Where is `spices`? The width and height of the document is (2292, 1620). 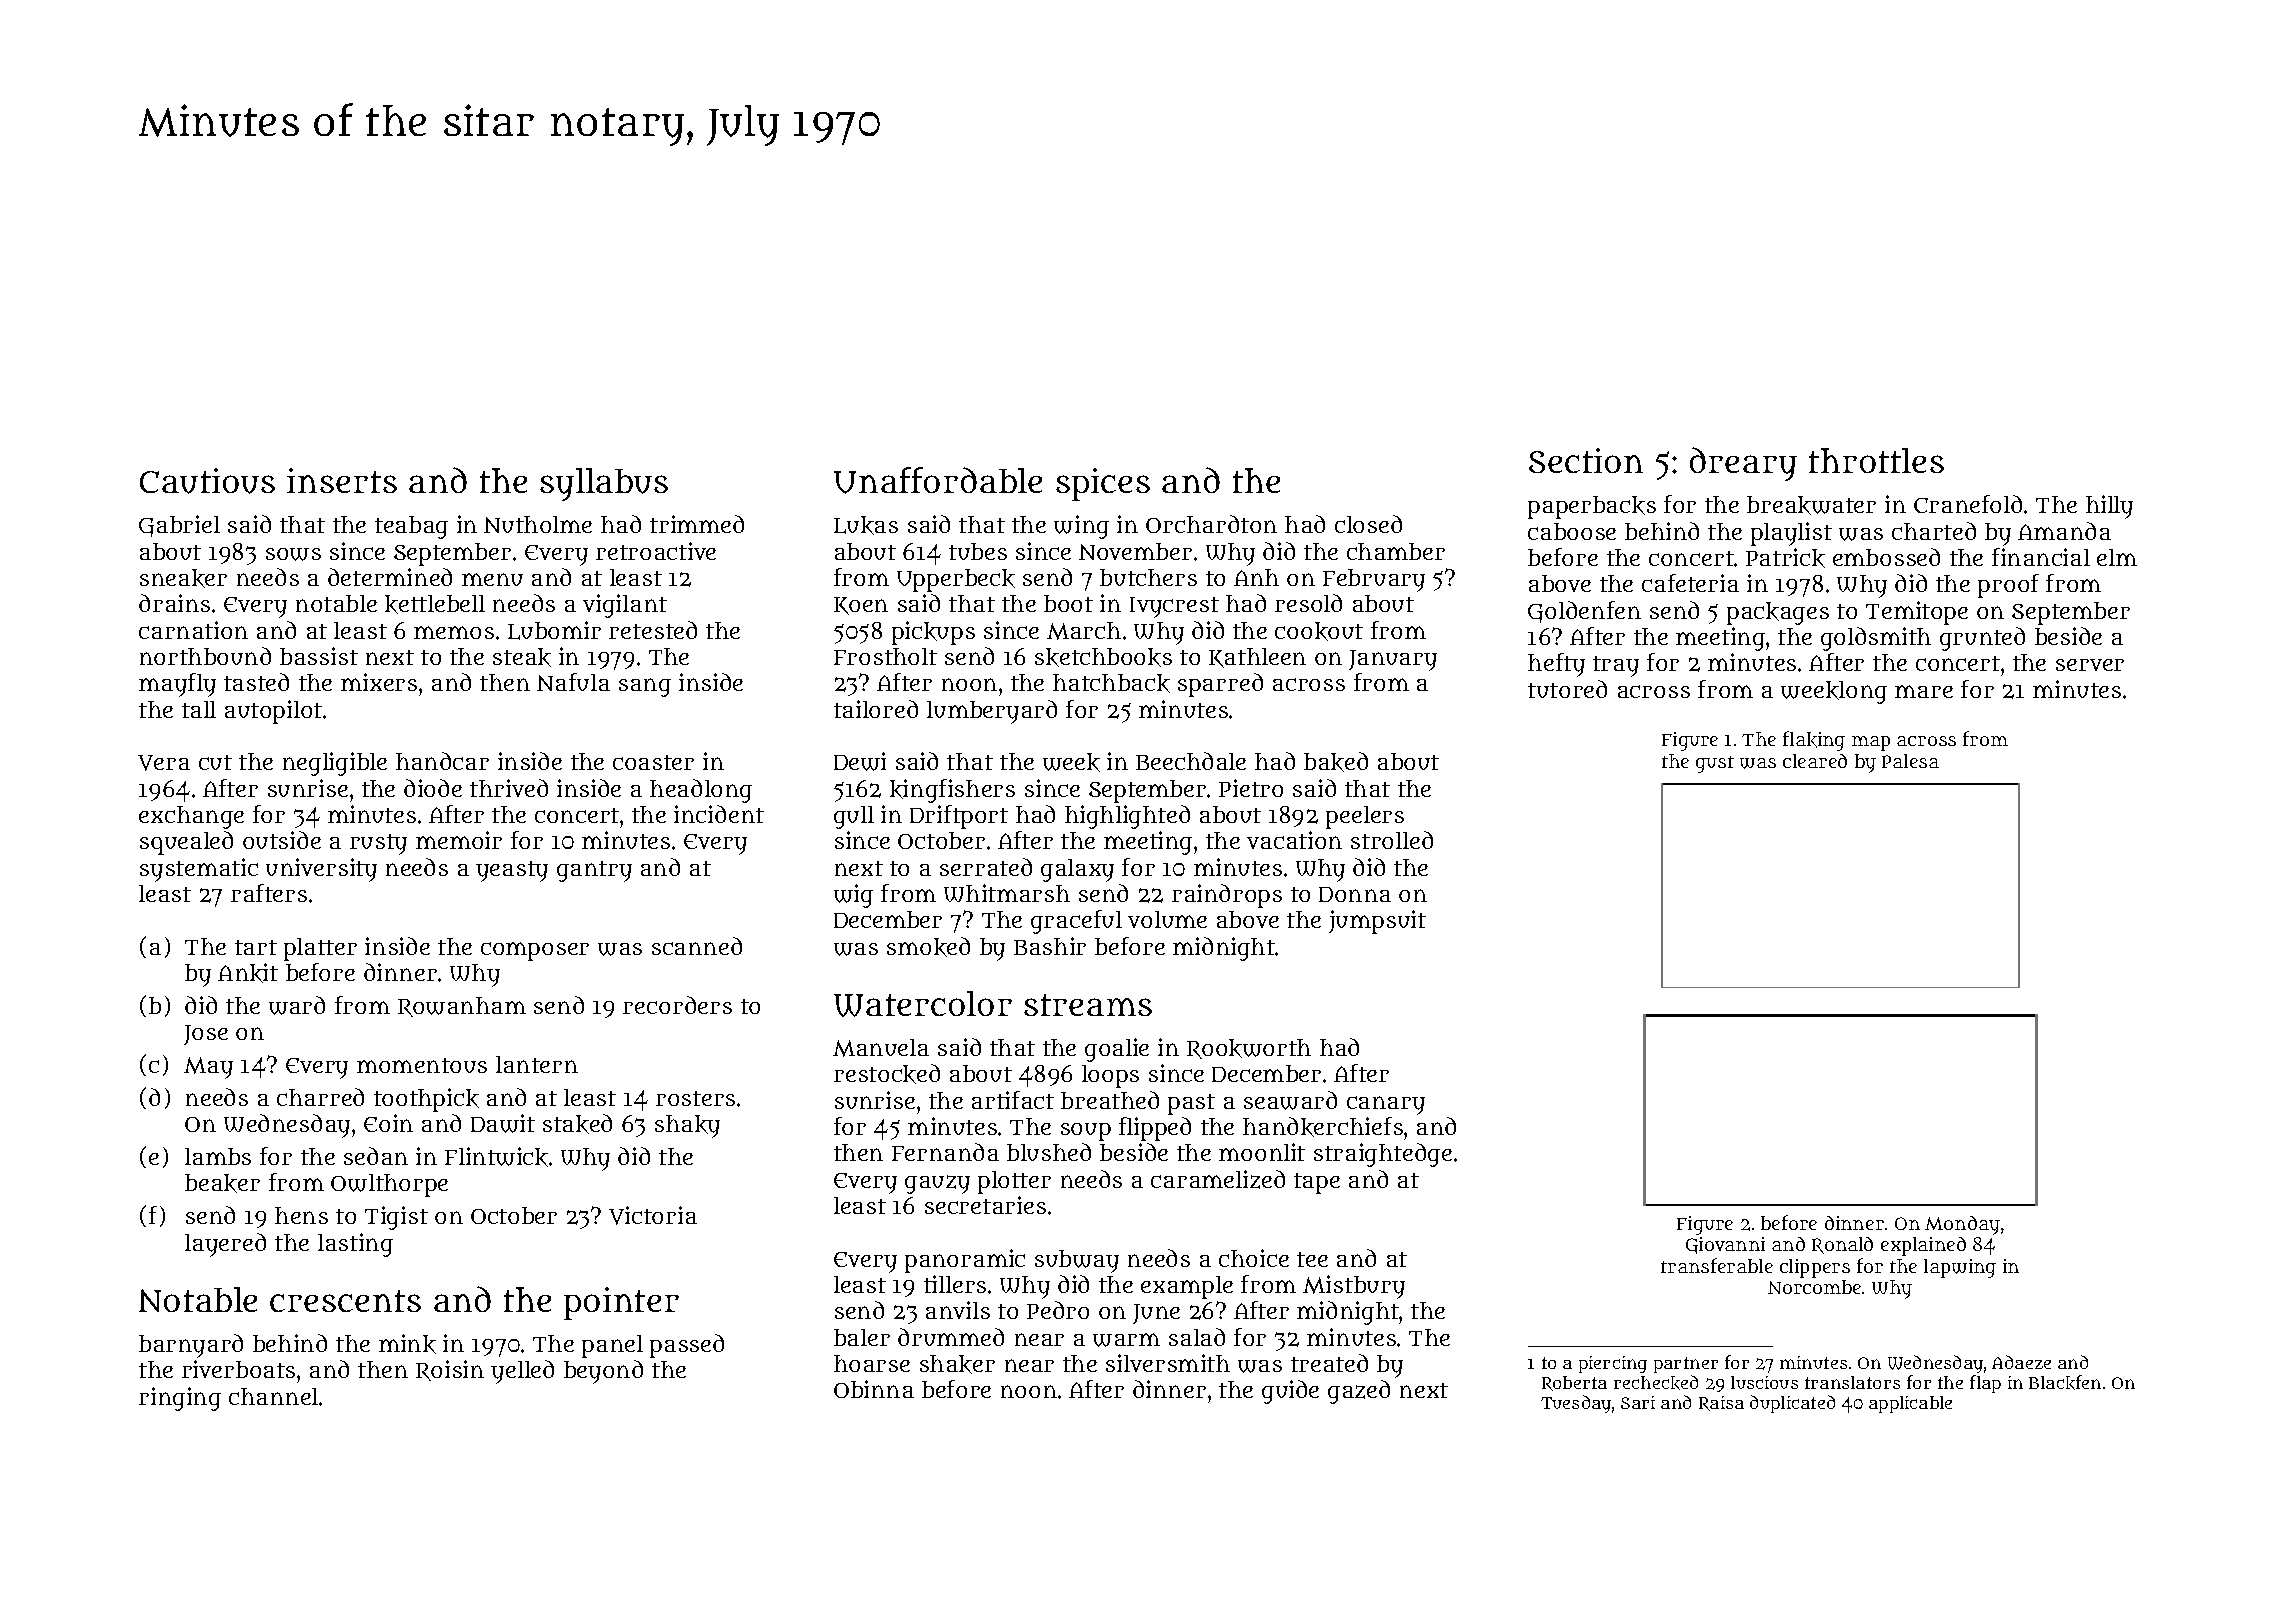
spices is located at coordinates (1103, 484).
